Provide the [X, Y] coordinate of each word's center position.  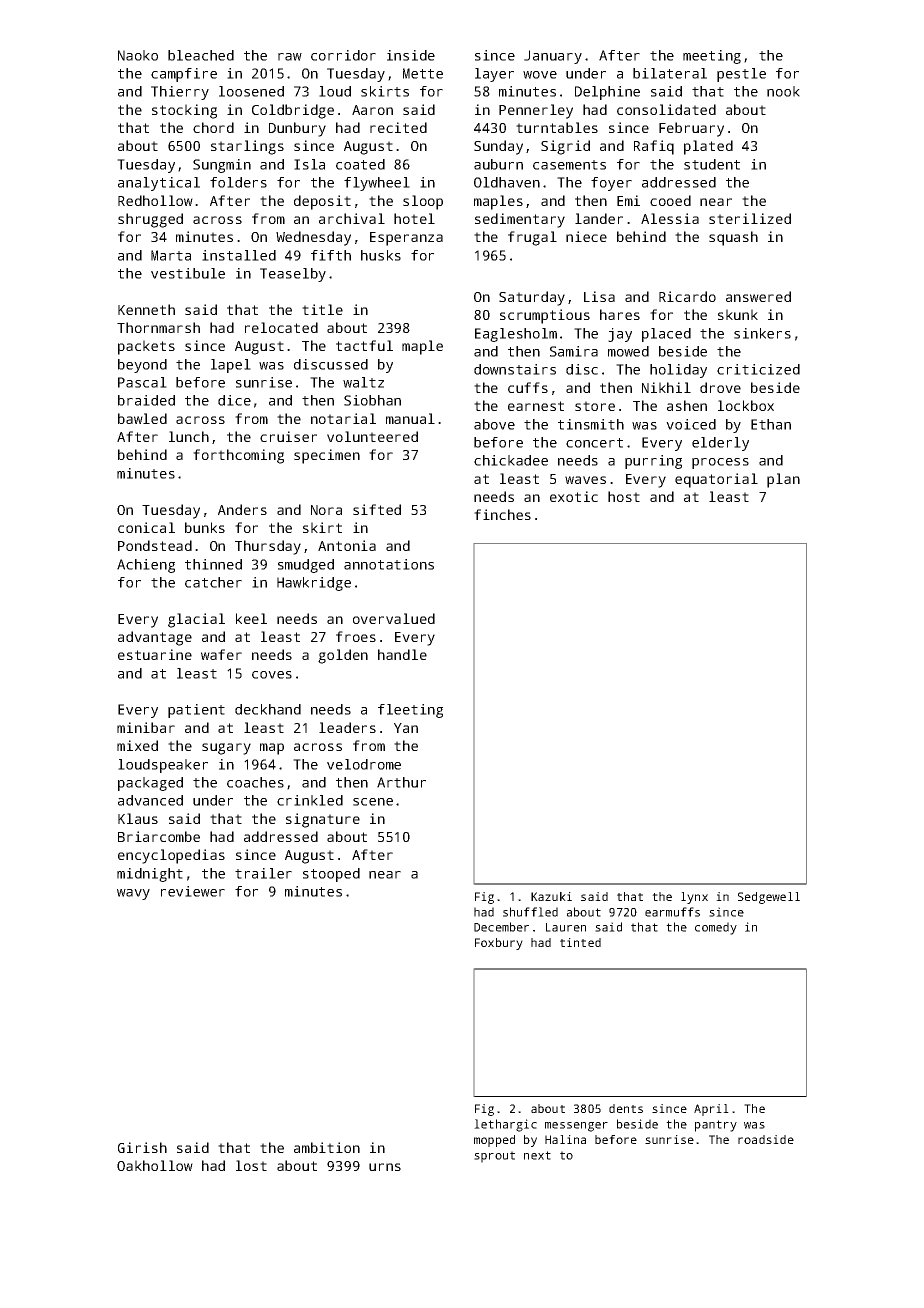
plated [708, 147]
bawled [142, 418]
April [711, 1110]
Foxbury [499, 944]
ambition [327, 1147]
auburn [498, 164]
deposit [322, 202]
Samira [574, 351]
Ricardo [687, 296]
